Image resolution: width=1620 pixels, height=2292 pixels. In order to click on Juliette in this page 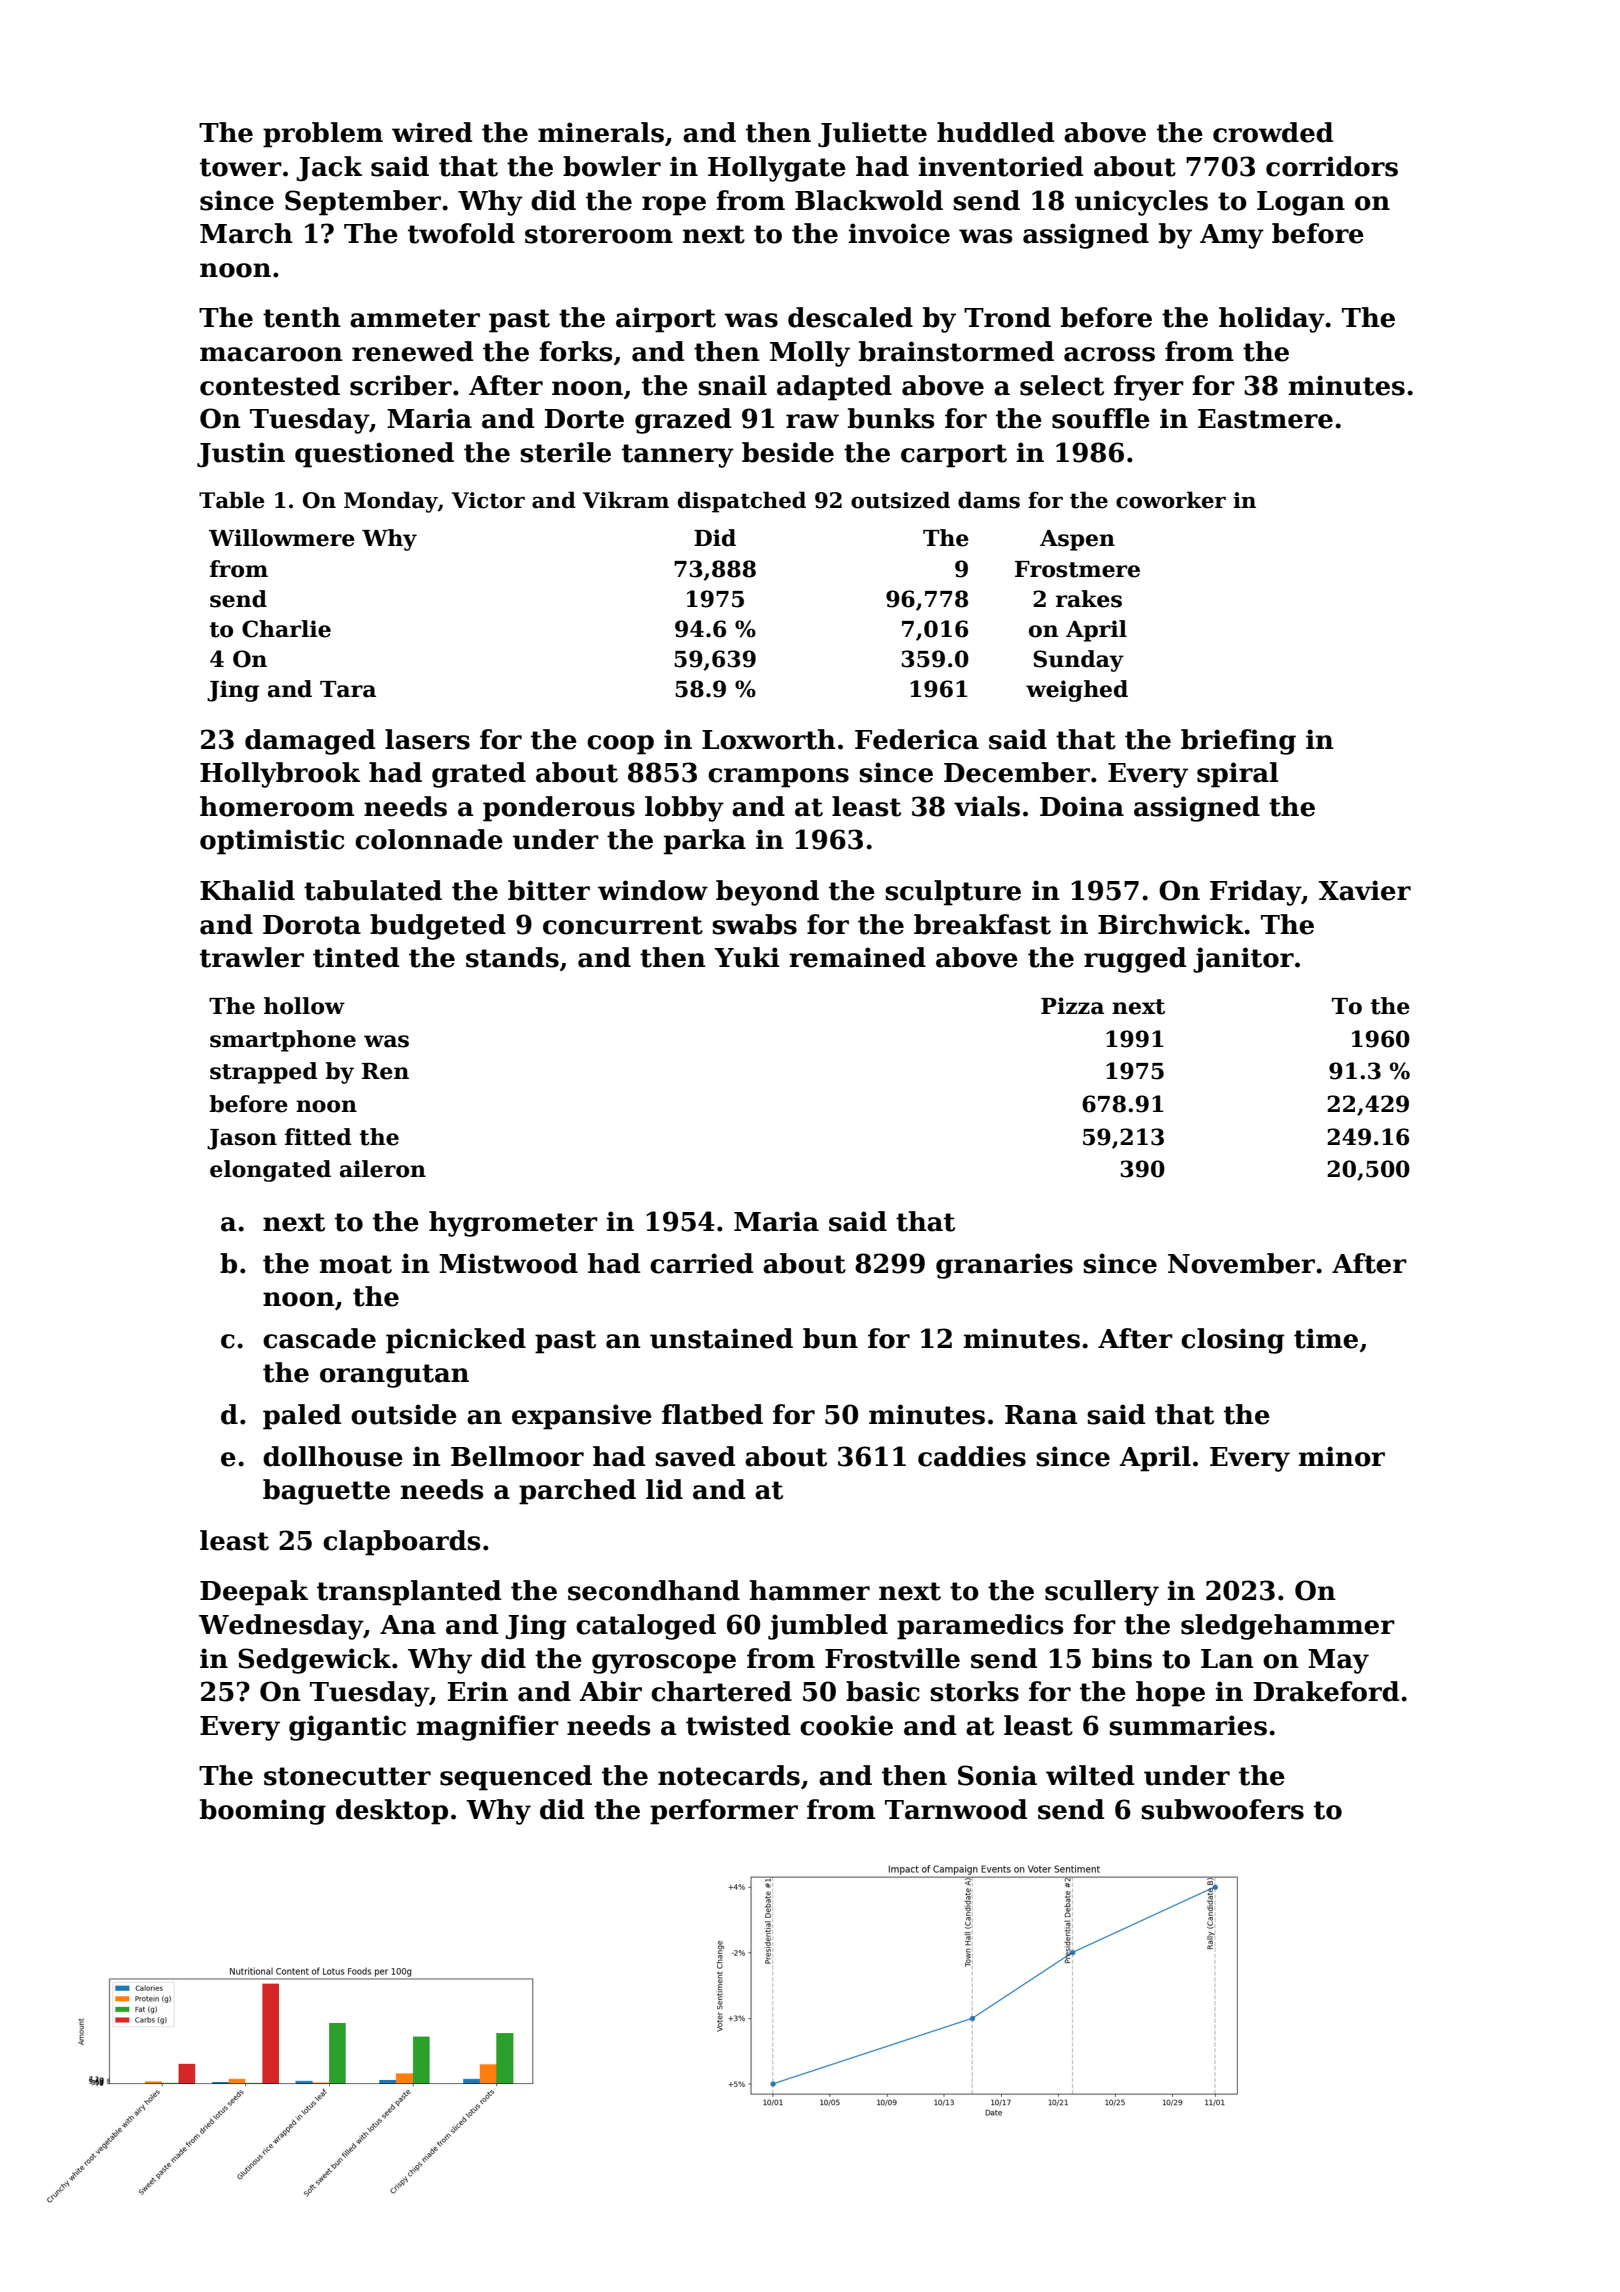, I will do `click(872, 134)`.
